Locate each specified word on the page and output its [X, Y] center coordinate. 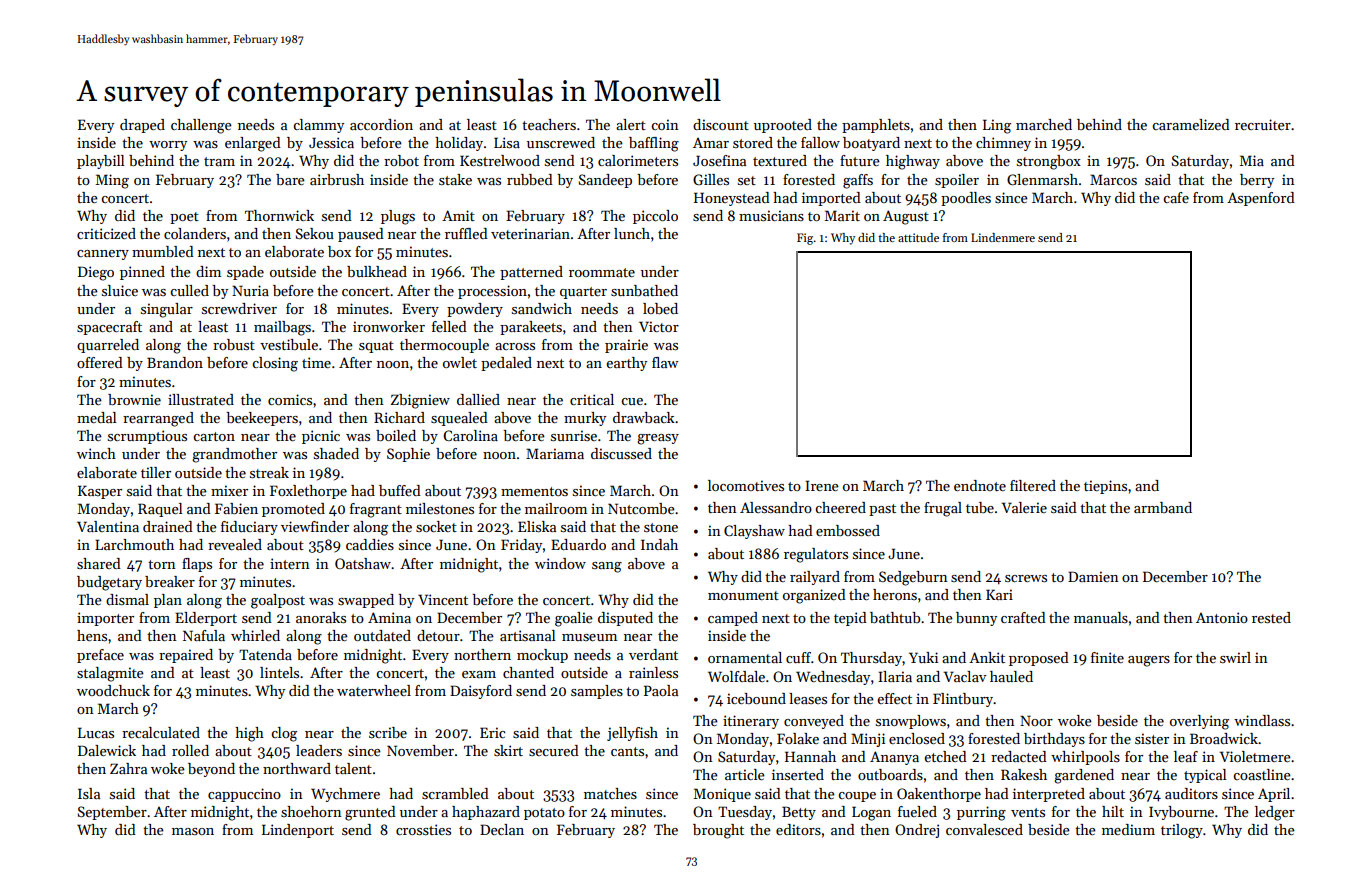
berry [1257, 181]
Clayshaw [754, 532]
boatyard [871, 144]
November [420, 750]
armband [1163, 507]
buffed [400, 490]
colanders [195, 233]
